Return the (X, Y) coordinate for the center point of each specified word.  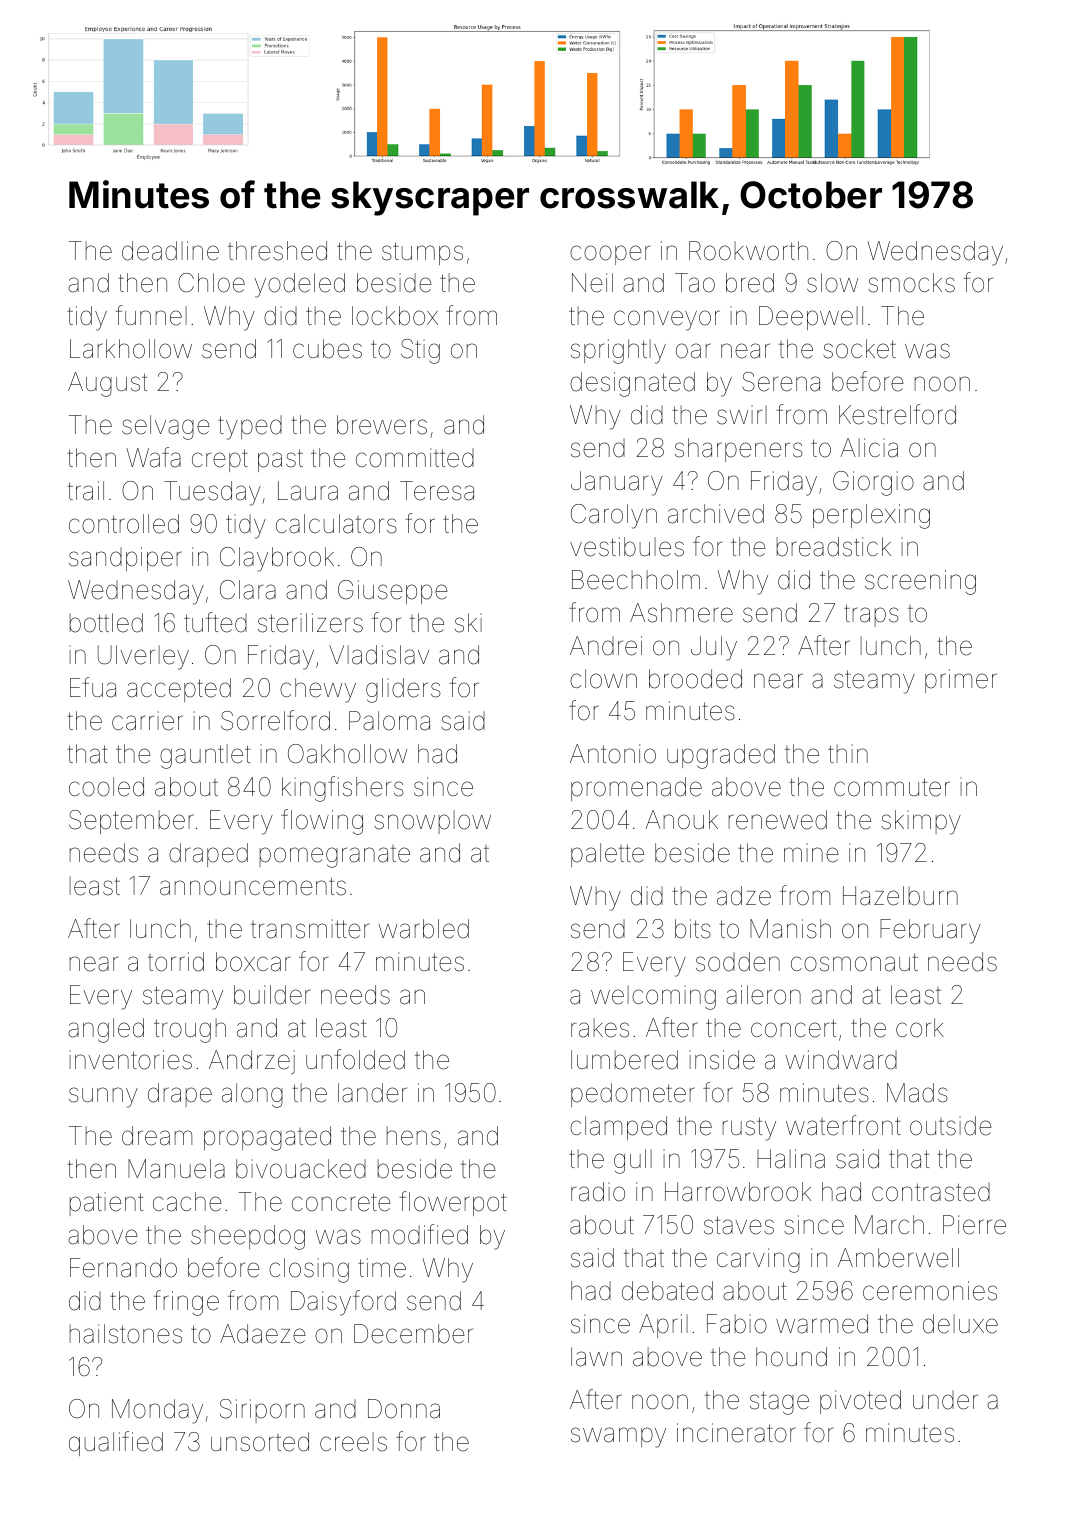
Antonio (613, 754)
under (945, 1400)
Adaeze (263, 1334)
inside (722, 1060)
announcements (253, 886)
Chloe (211, 283)
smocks (911, 283)
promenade (636, 789)
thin (848, 753)
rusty (749, 1129)
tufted (215, 622)
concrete (341, 1202)
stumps (422, 253)
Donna (404, 1409)
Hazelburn (900, 896)
